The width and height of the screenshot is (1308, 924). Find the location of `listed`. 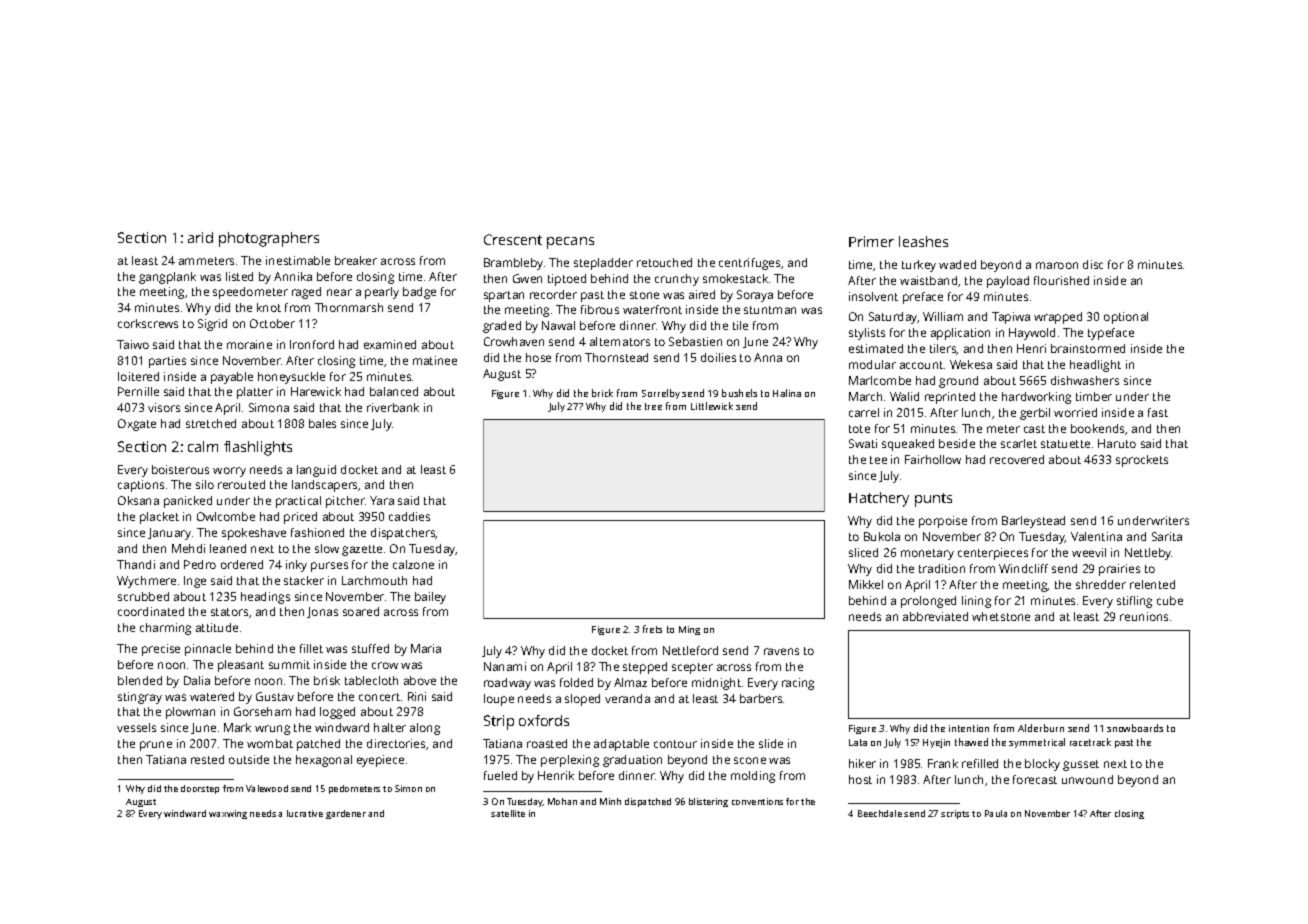

listed is located at coordinates (239, 276).
